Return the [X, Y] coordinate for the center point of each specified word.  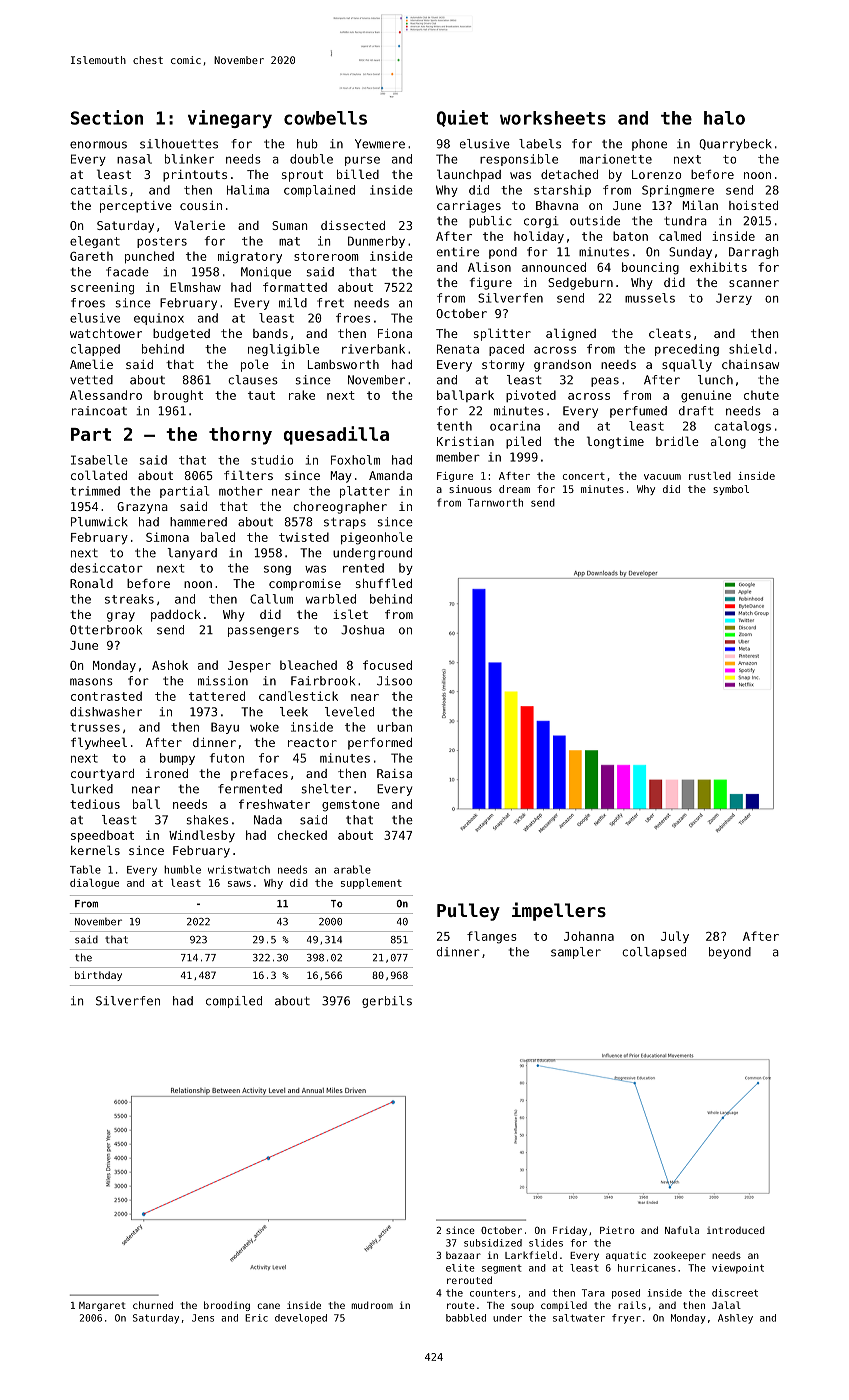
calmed [680, 236]
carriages [469, 207]
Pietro [617, 1230]
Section [107, 117]
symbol [731, 490]
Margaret [102, 1306]
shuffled [384, 583]
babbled [466, 1318]
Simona [167, 537]
